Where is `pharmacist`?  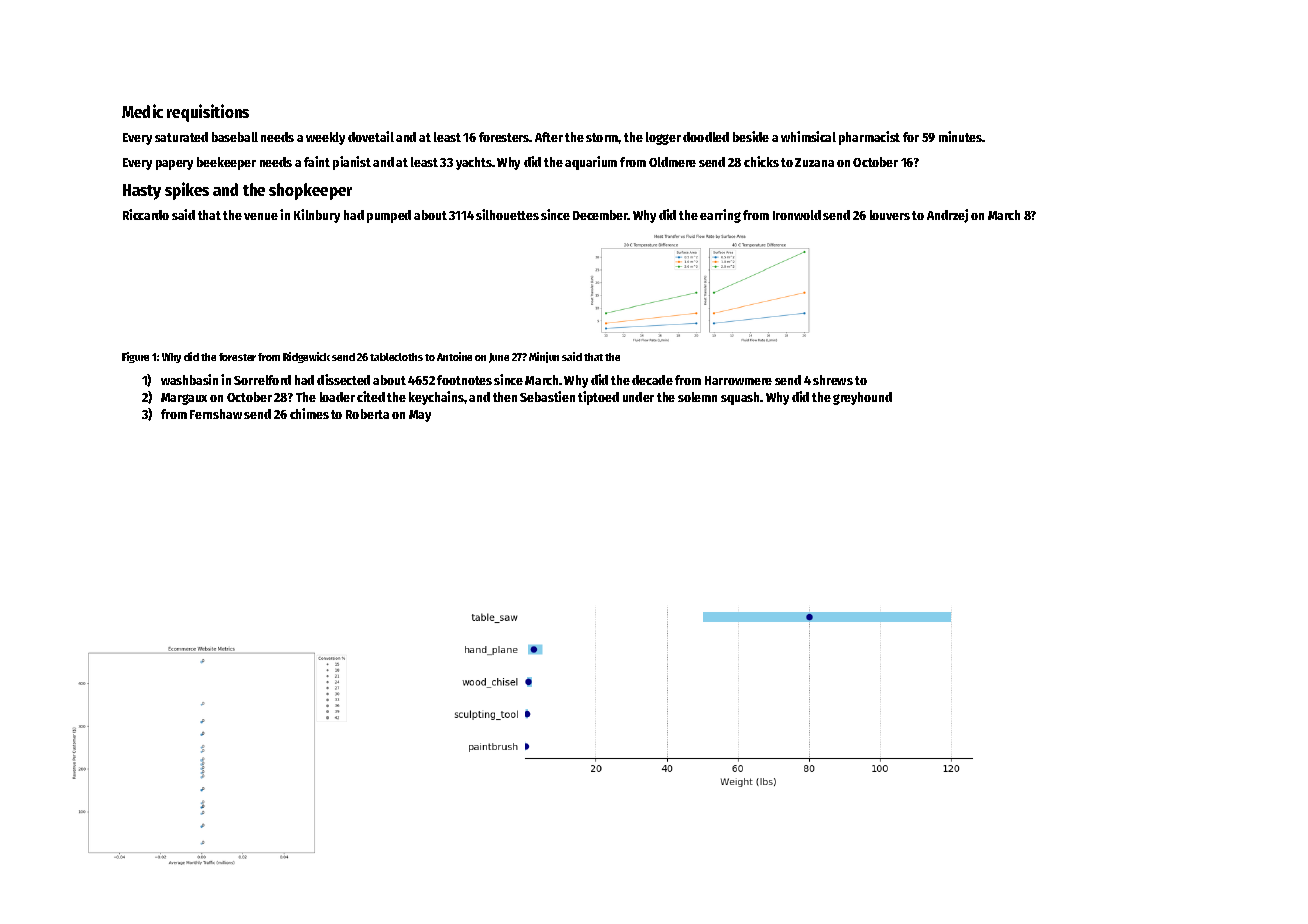
pharmacist is located at coordinates (869, 138).
